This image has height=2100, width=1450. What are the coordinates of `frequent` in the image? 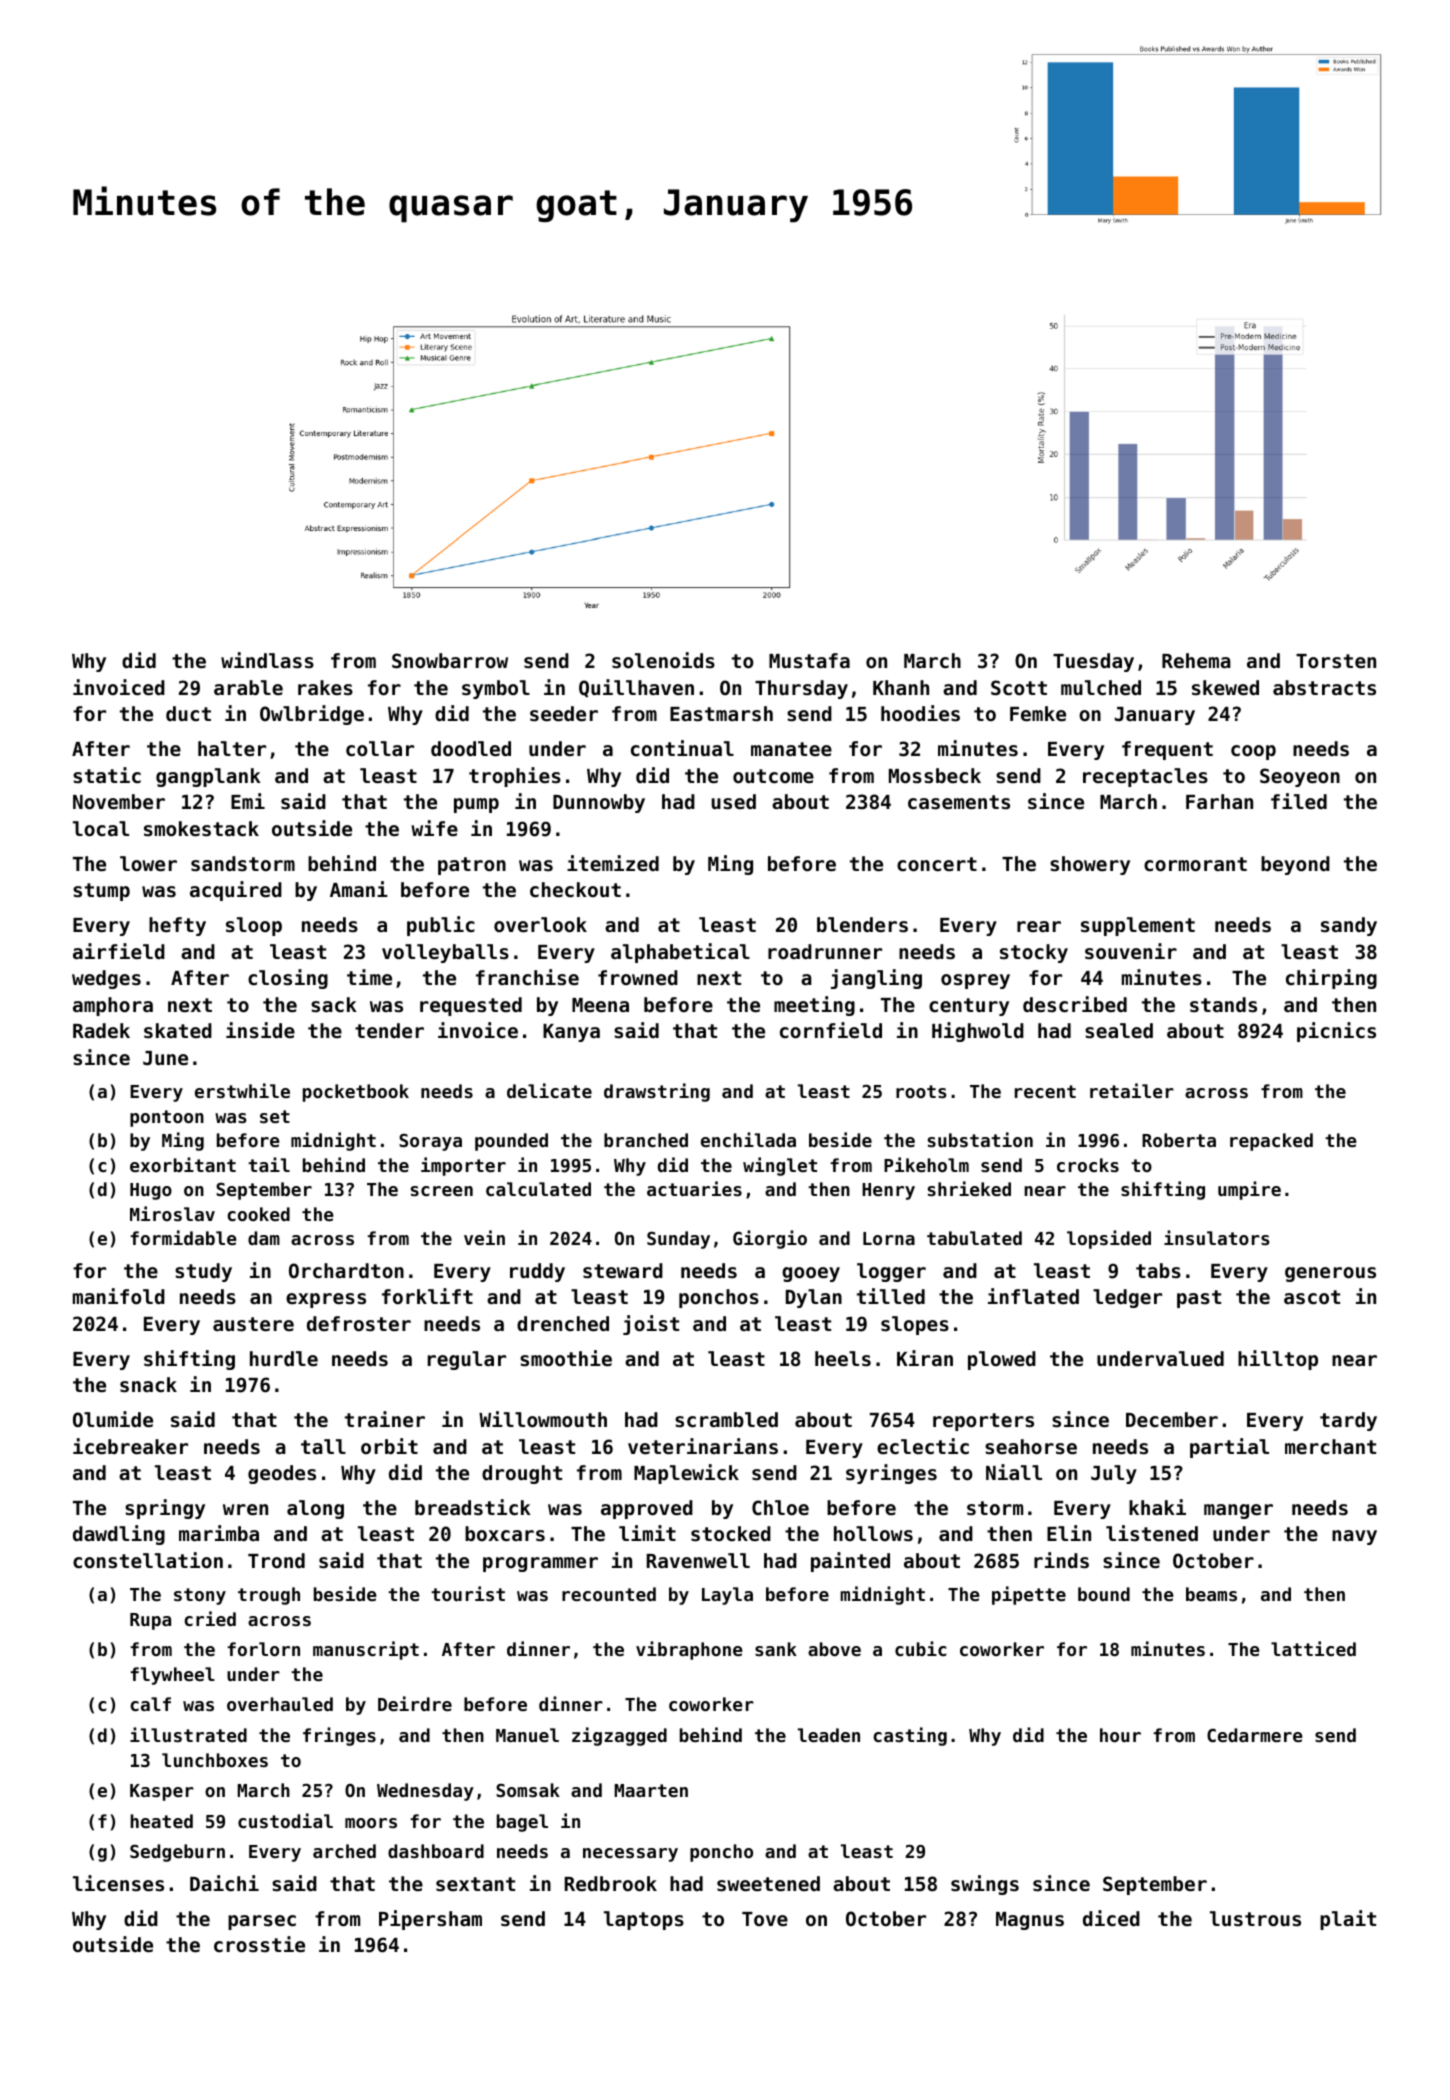 It's located at (1167, 750).
